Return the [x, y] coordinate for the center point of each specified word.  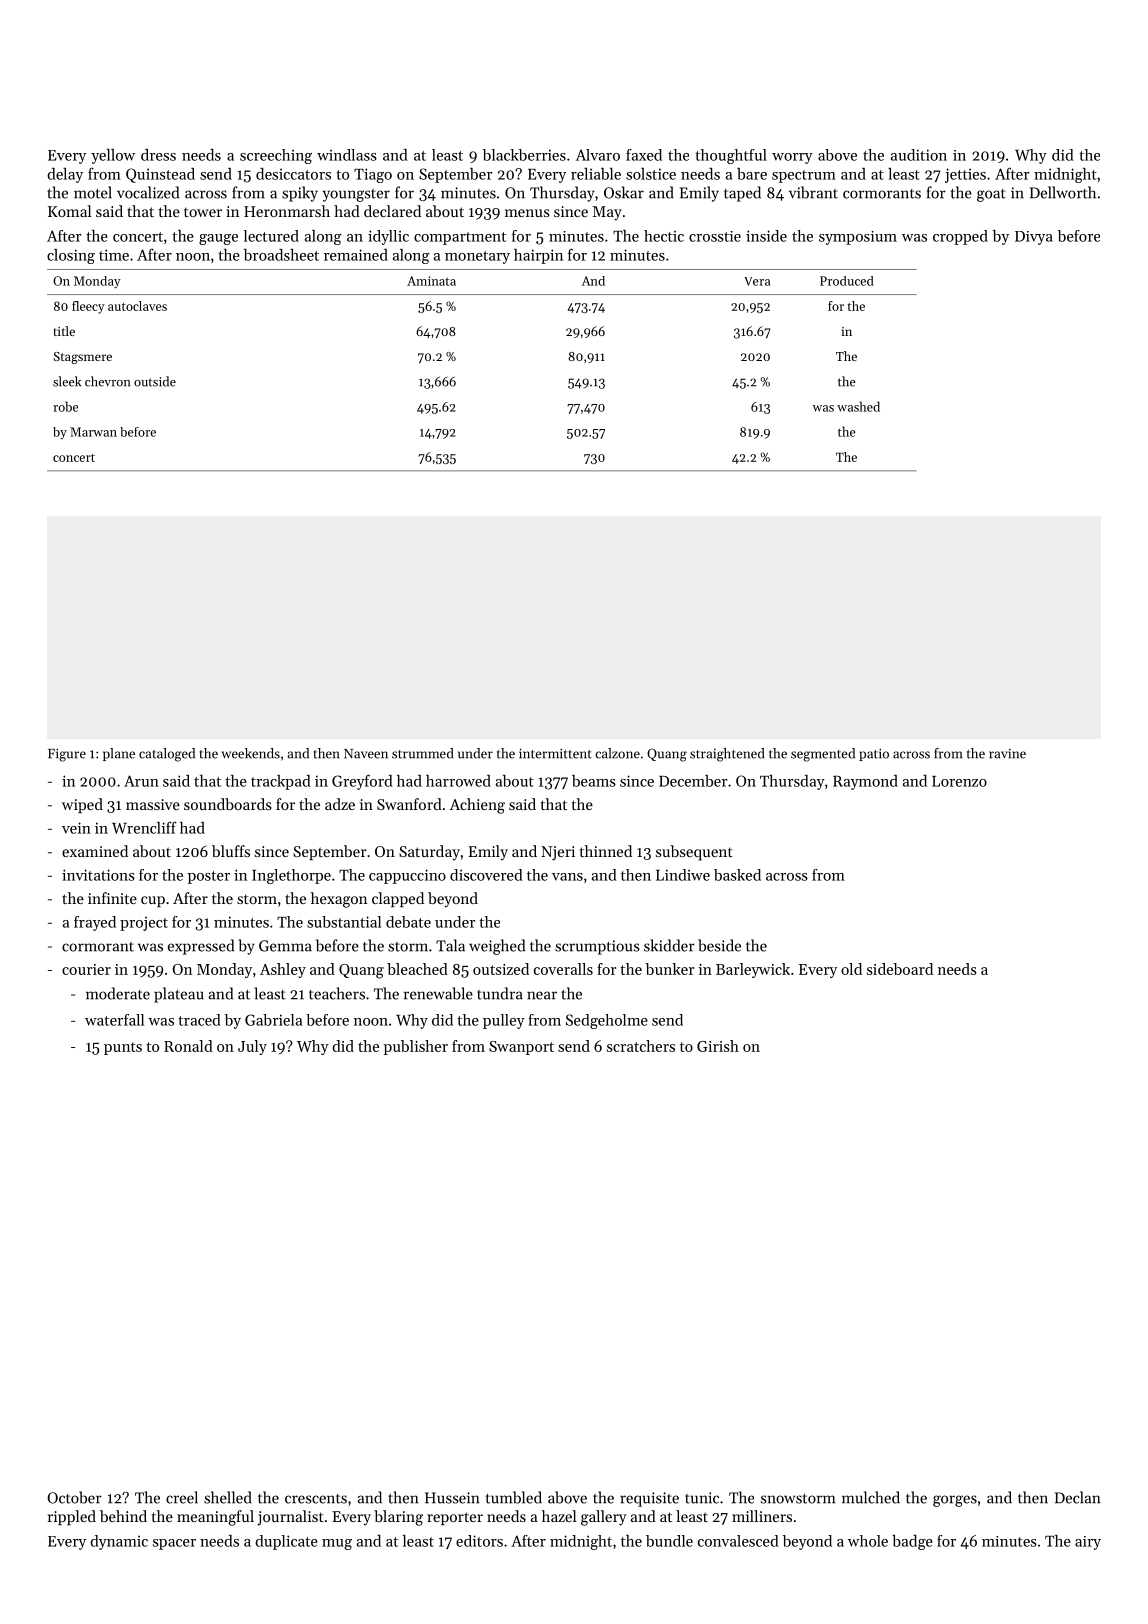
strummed [422, 753]
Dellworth [1063, 192]
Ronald [188, 1046]
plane [119, 754]
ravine [1007, 754]
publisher [416, 1047]
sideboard [900, 969]
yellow [113, 156]
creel [182, 1497]
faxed [644, 155]
